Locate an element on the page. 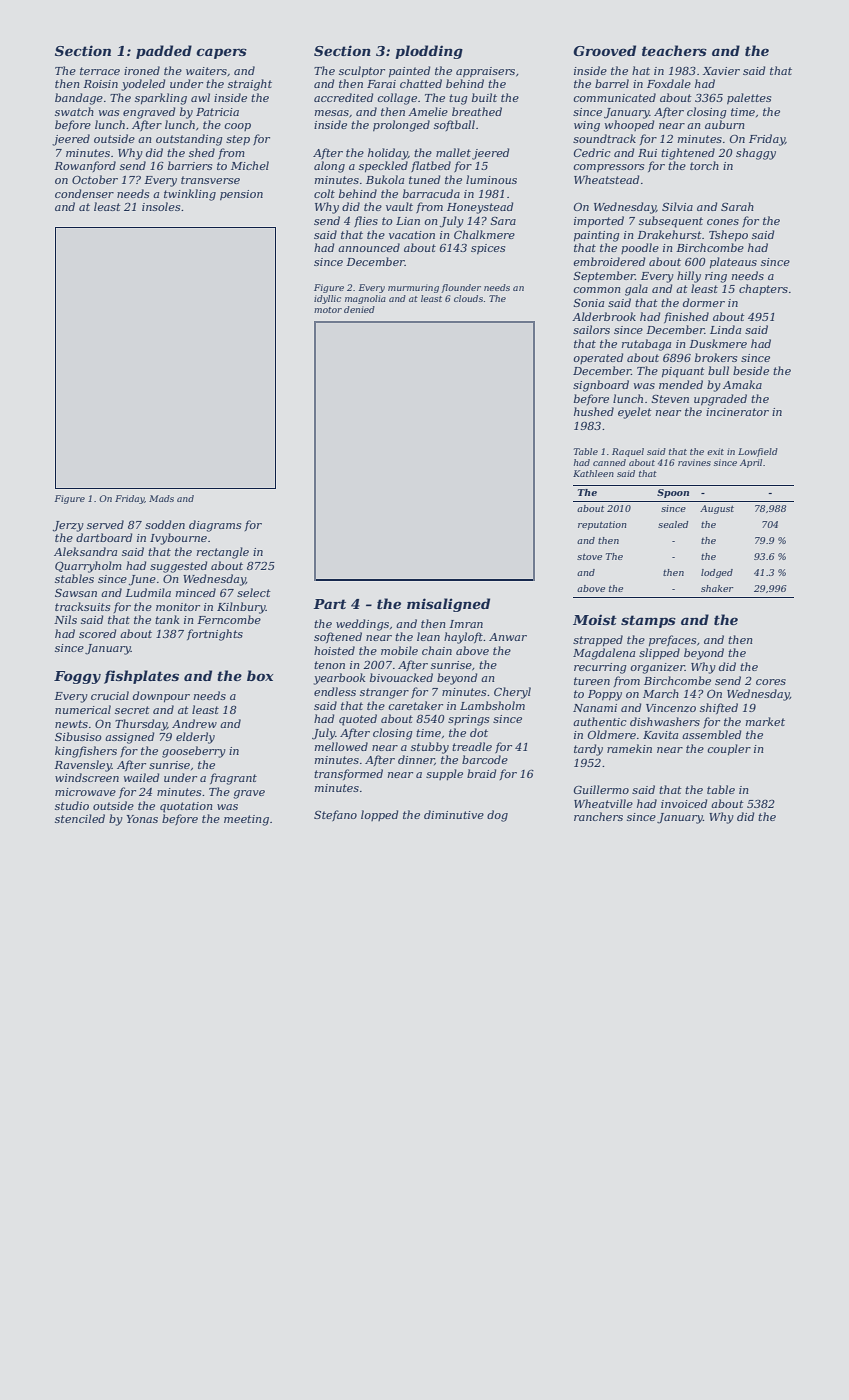 The width and height of the page is (849, 1400). plodding is located at coordinates (429, 52).
